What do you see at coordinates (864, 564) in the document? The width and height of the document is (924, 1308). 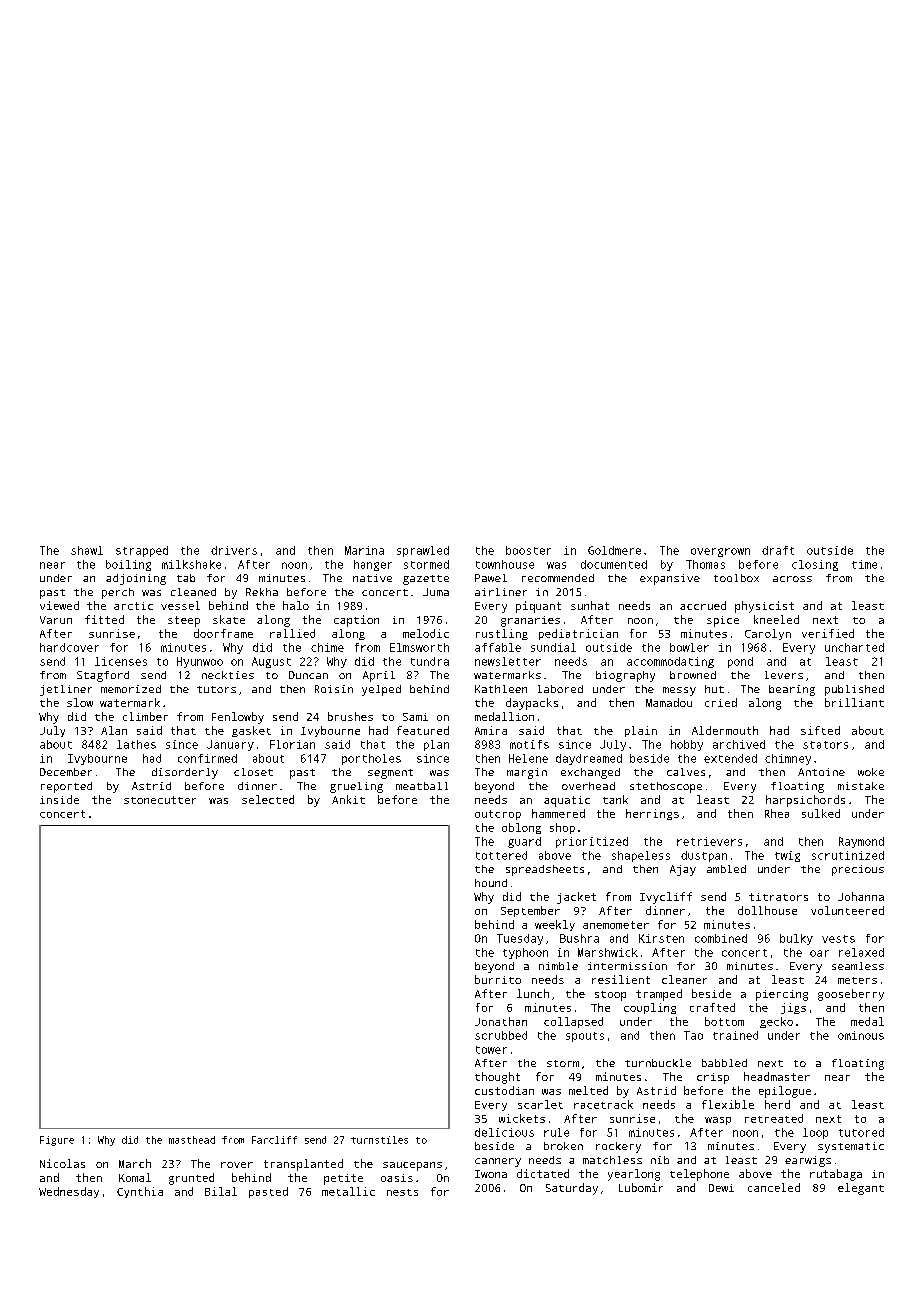 I see `time` at bounding box center [864, 564].
